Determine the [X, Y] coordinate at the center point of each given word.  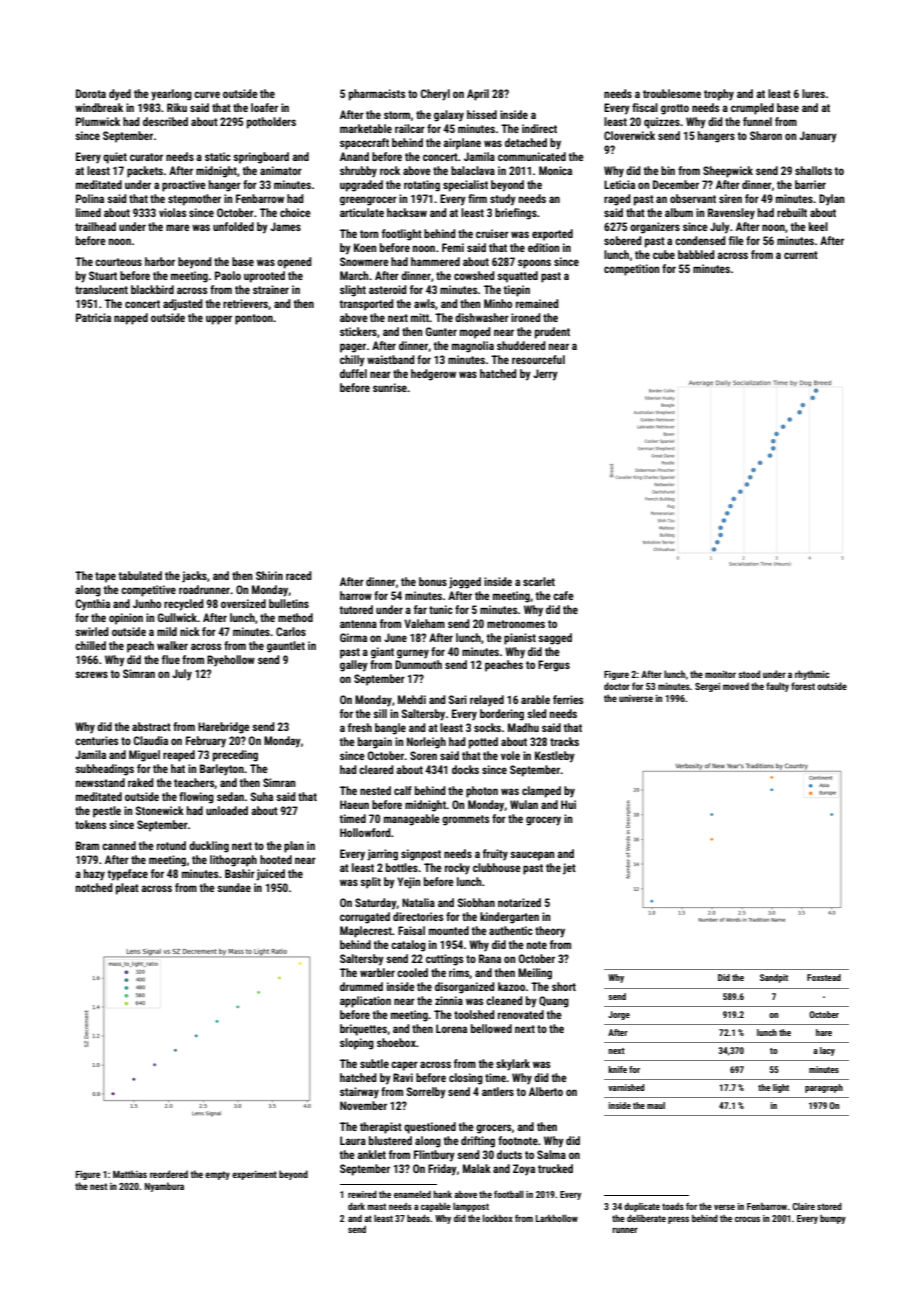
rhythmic [812, 675]
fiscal [645, 107]
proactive [184, 186]
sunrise [390, 387]
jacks [194, 577]
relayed [487, 701]
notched [94, 887]
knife [617, 1069]
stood [749, 674]
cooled [412, 972]
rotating [422, 186]
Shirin [269, 575]
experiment [254, 1175]
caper [404, 1066]
